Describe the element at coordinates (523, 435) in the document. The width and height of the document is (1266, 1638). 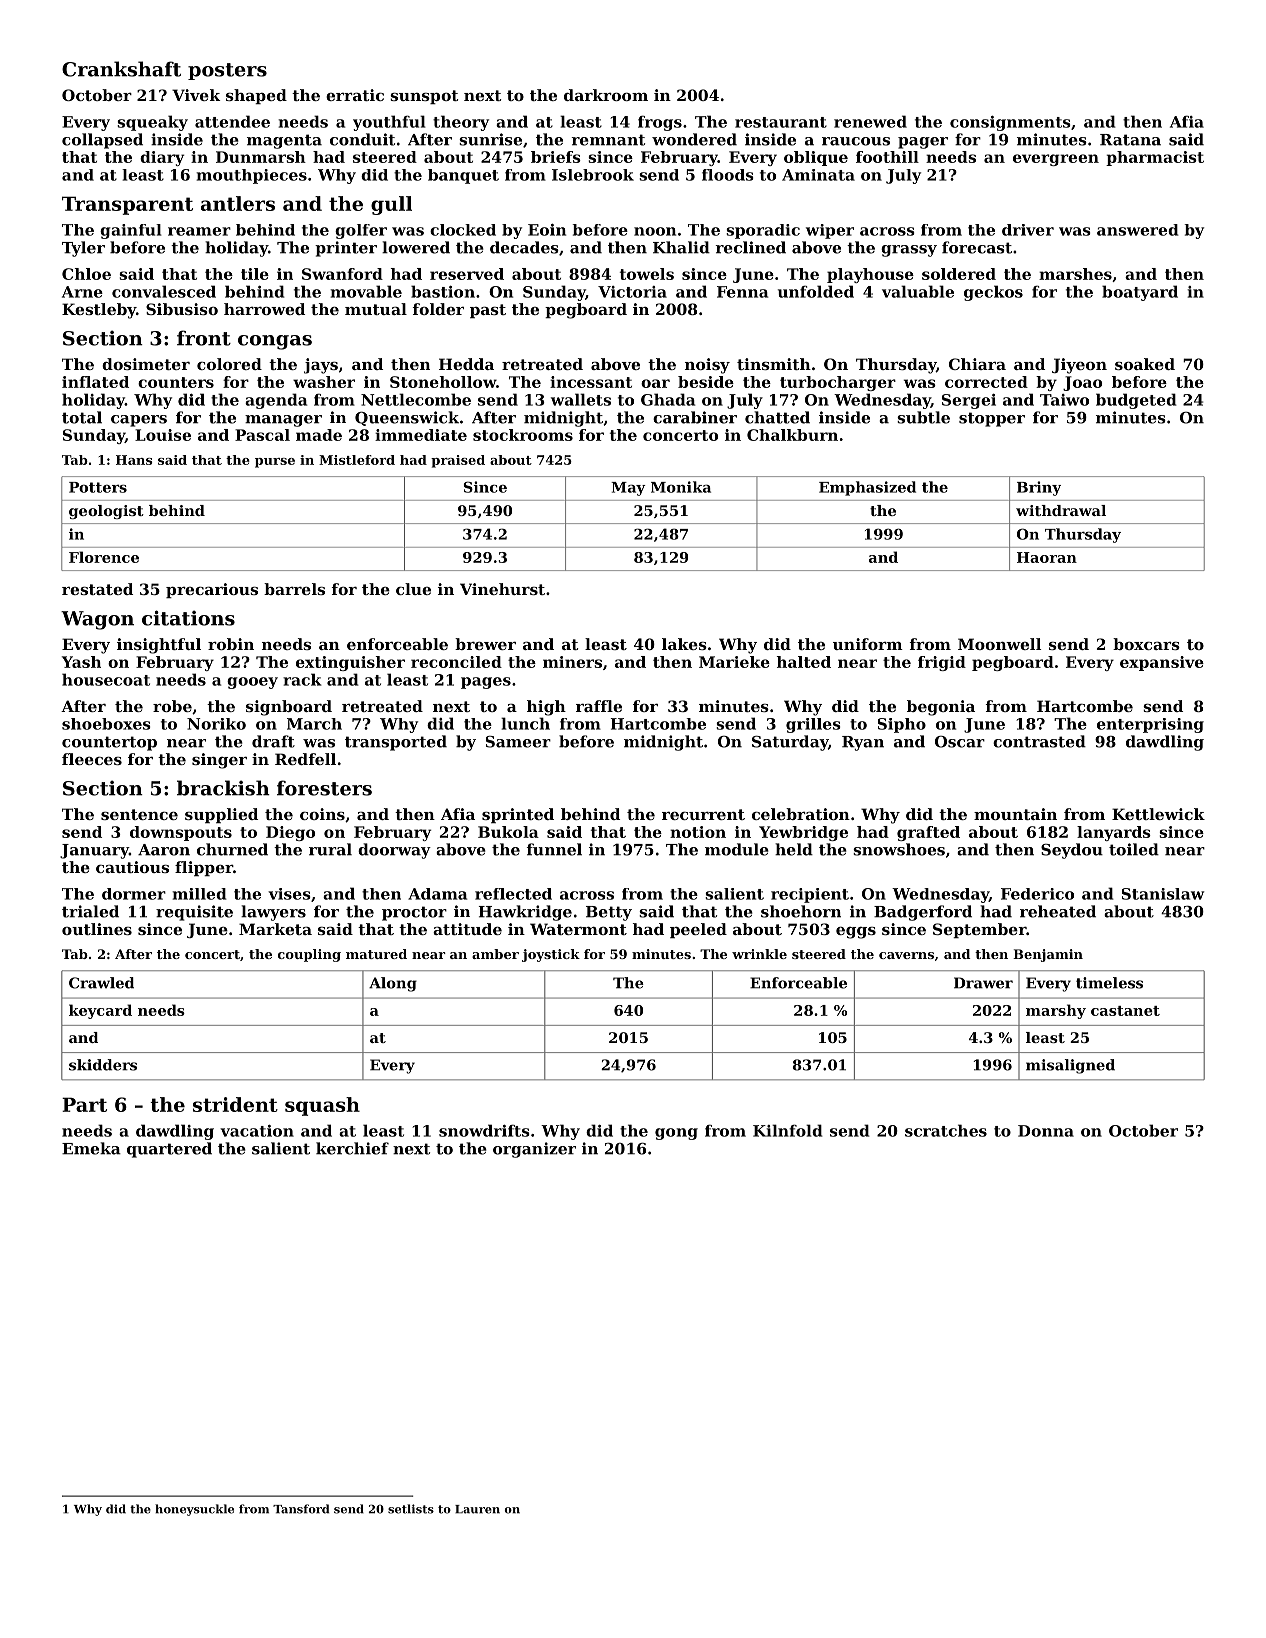
I see `stockrooms` at that location.
